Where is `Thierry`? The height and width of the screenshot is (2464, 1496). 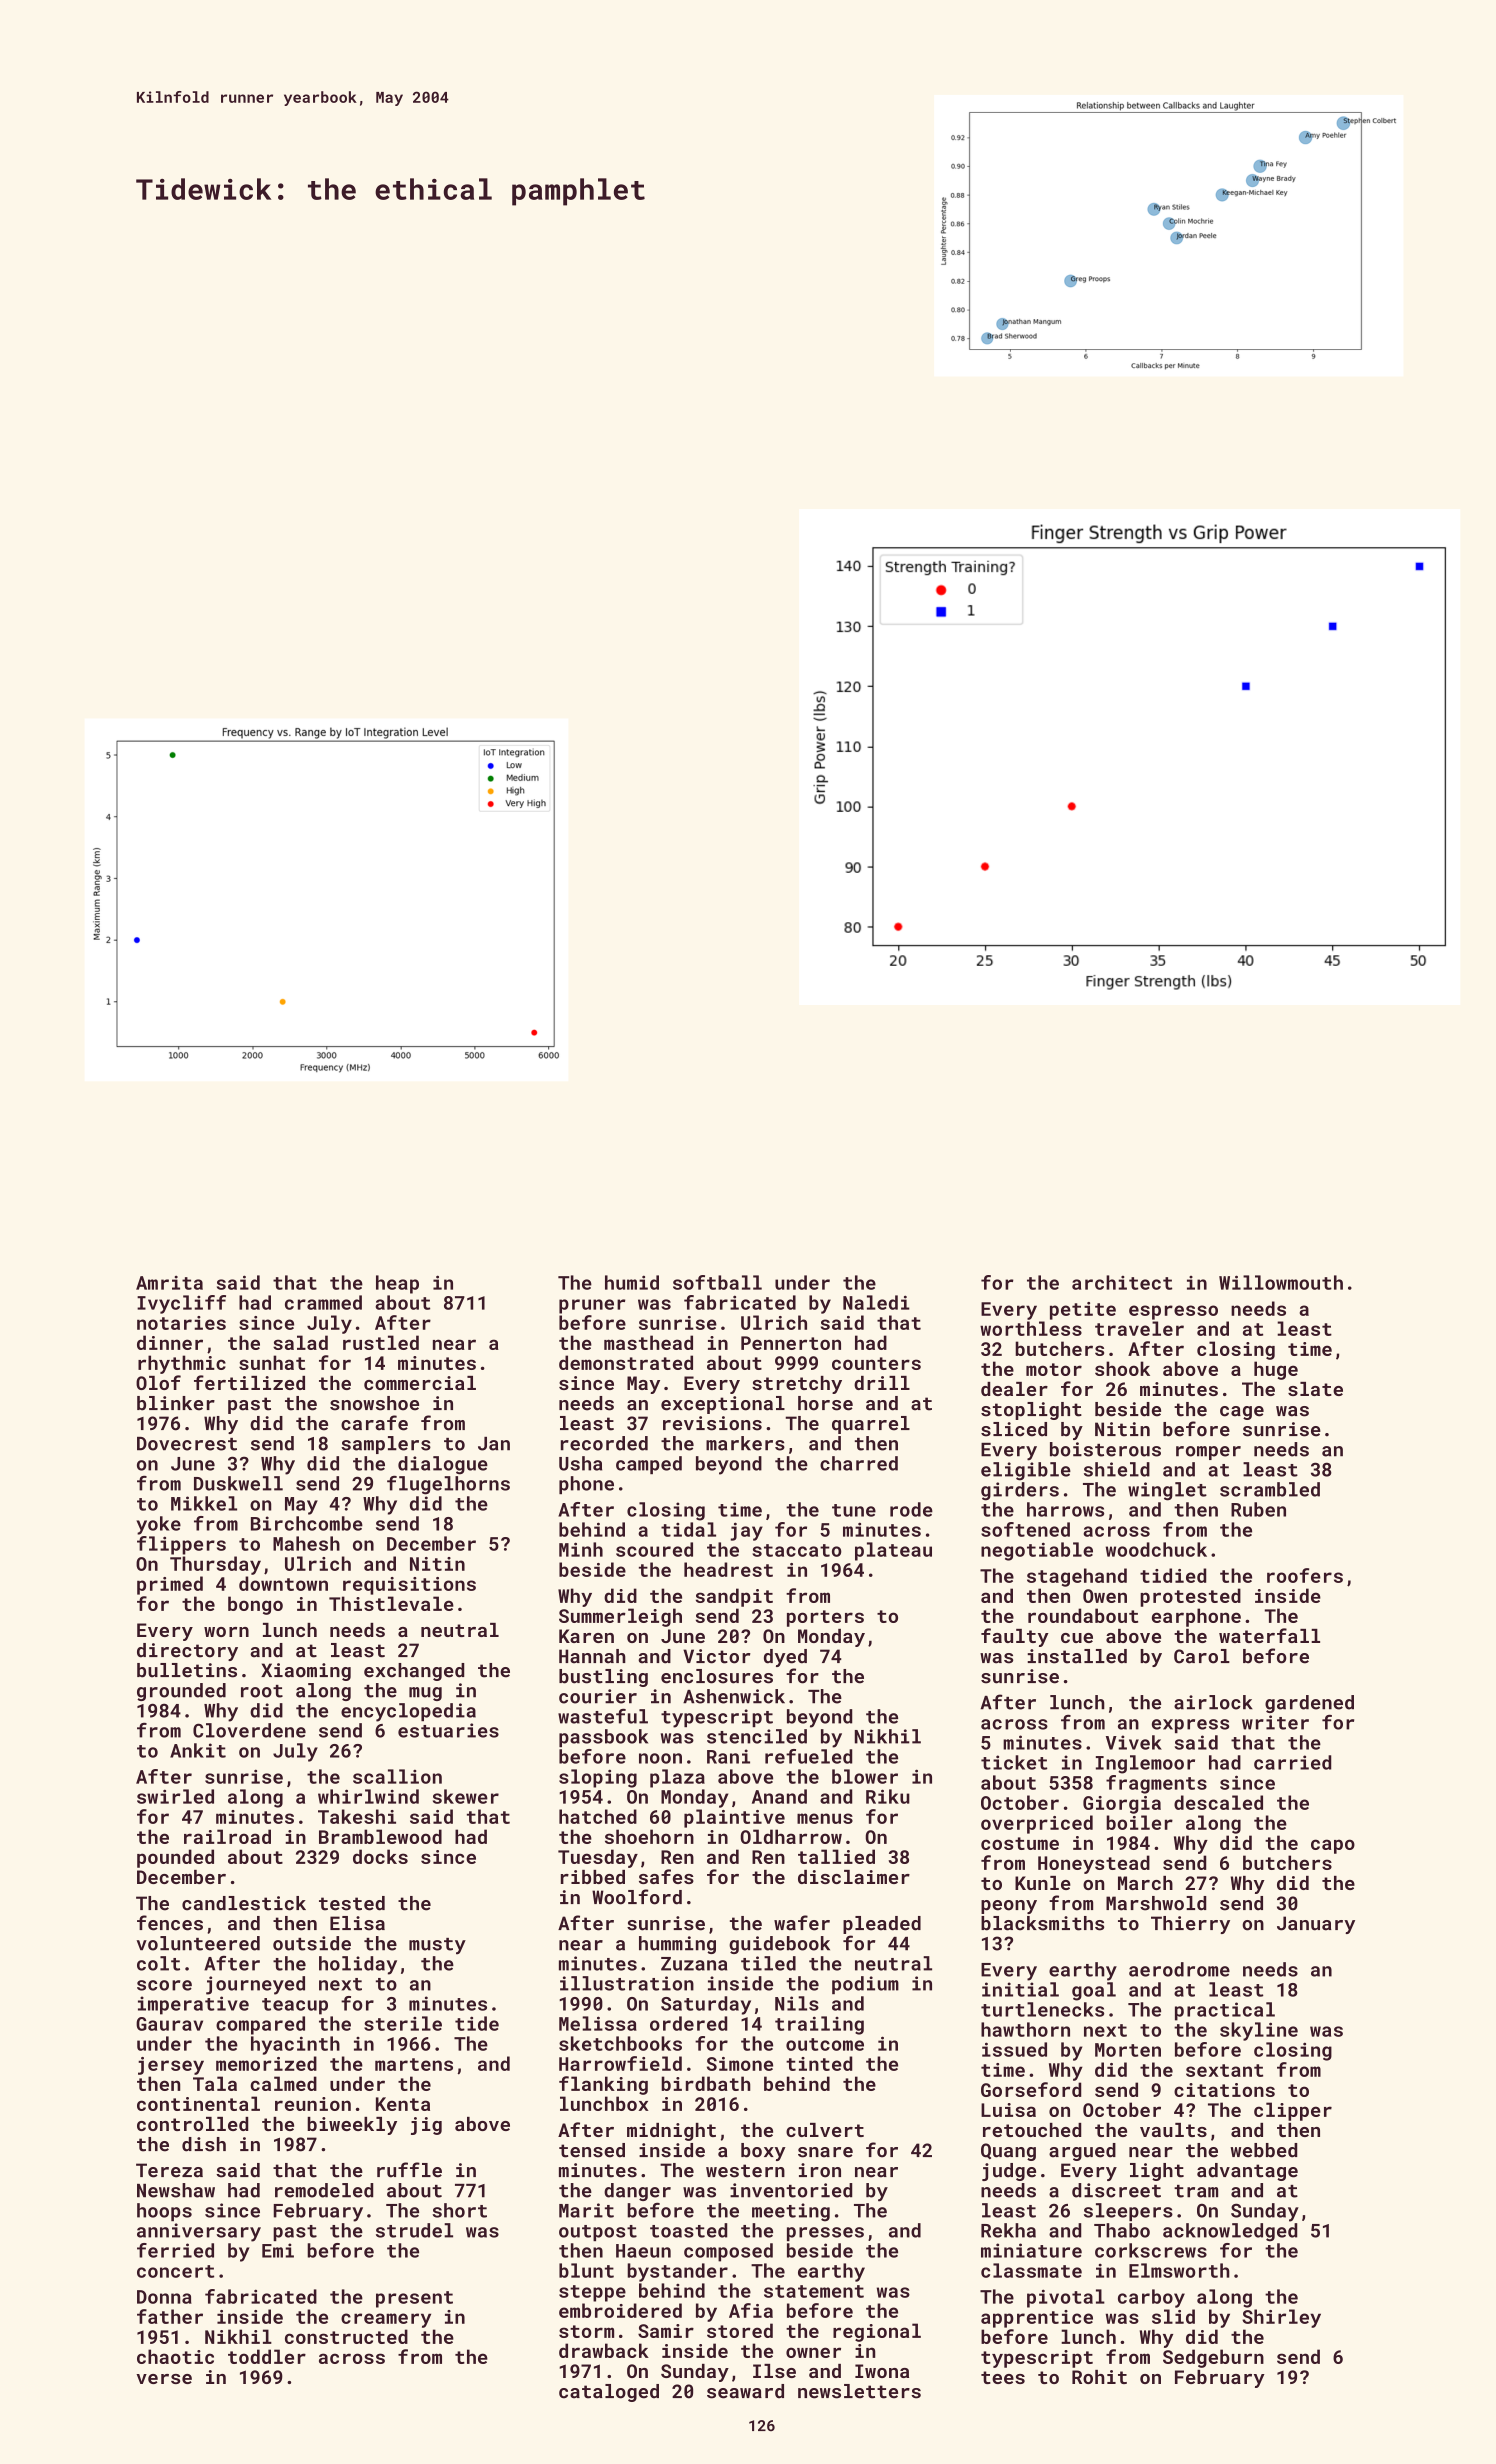
Thierry is located at coordinates (1190, 1925).
